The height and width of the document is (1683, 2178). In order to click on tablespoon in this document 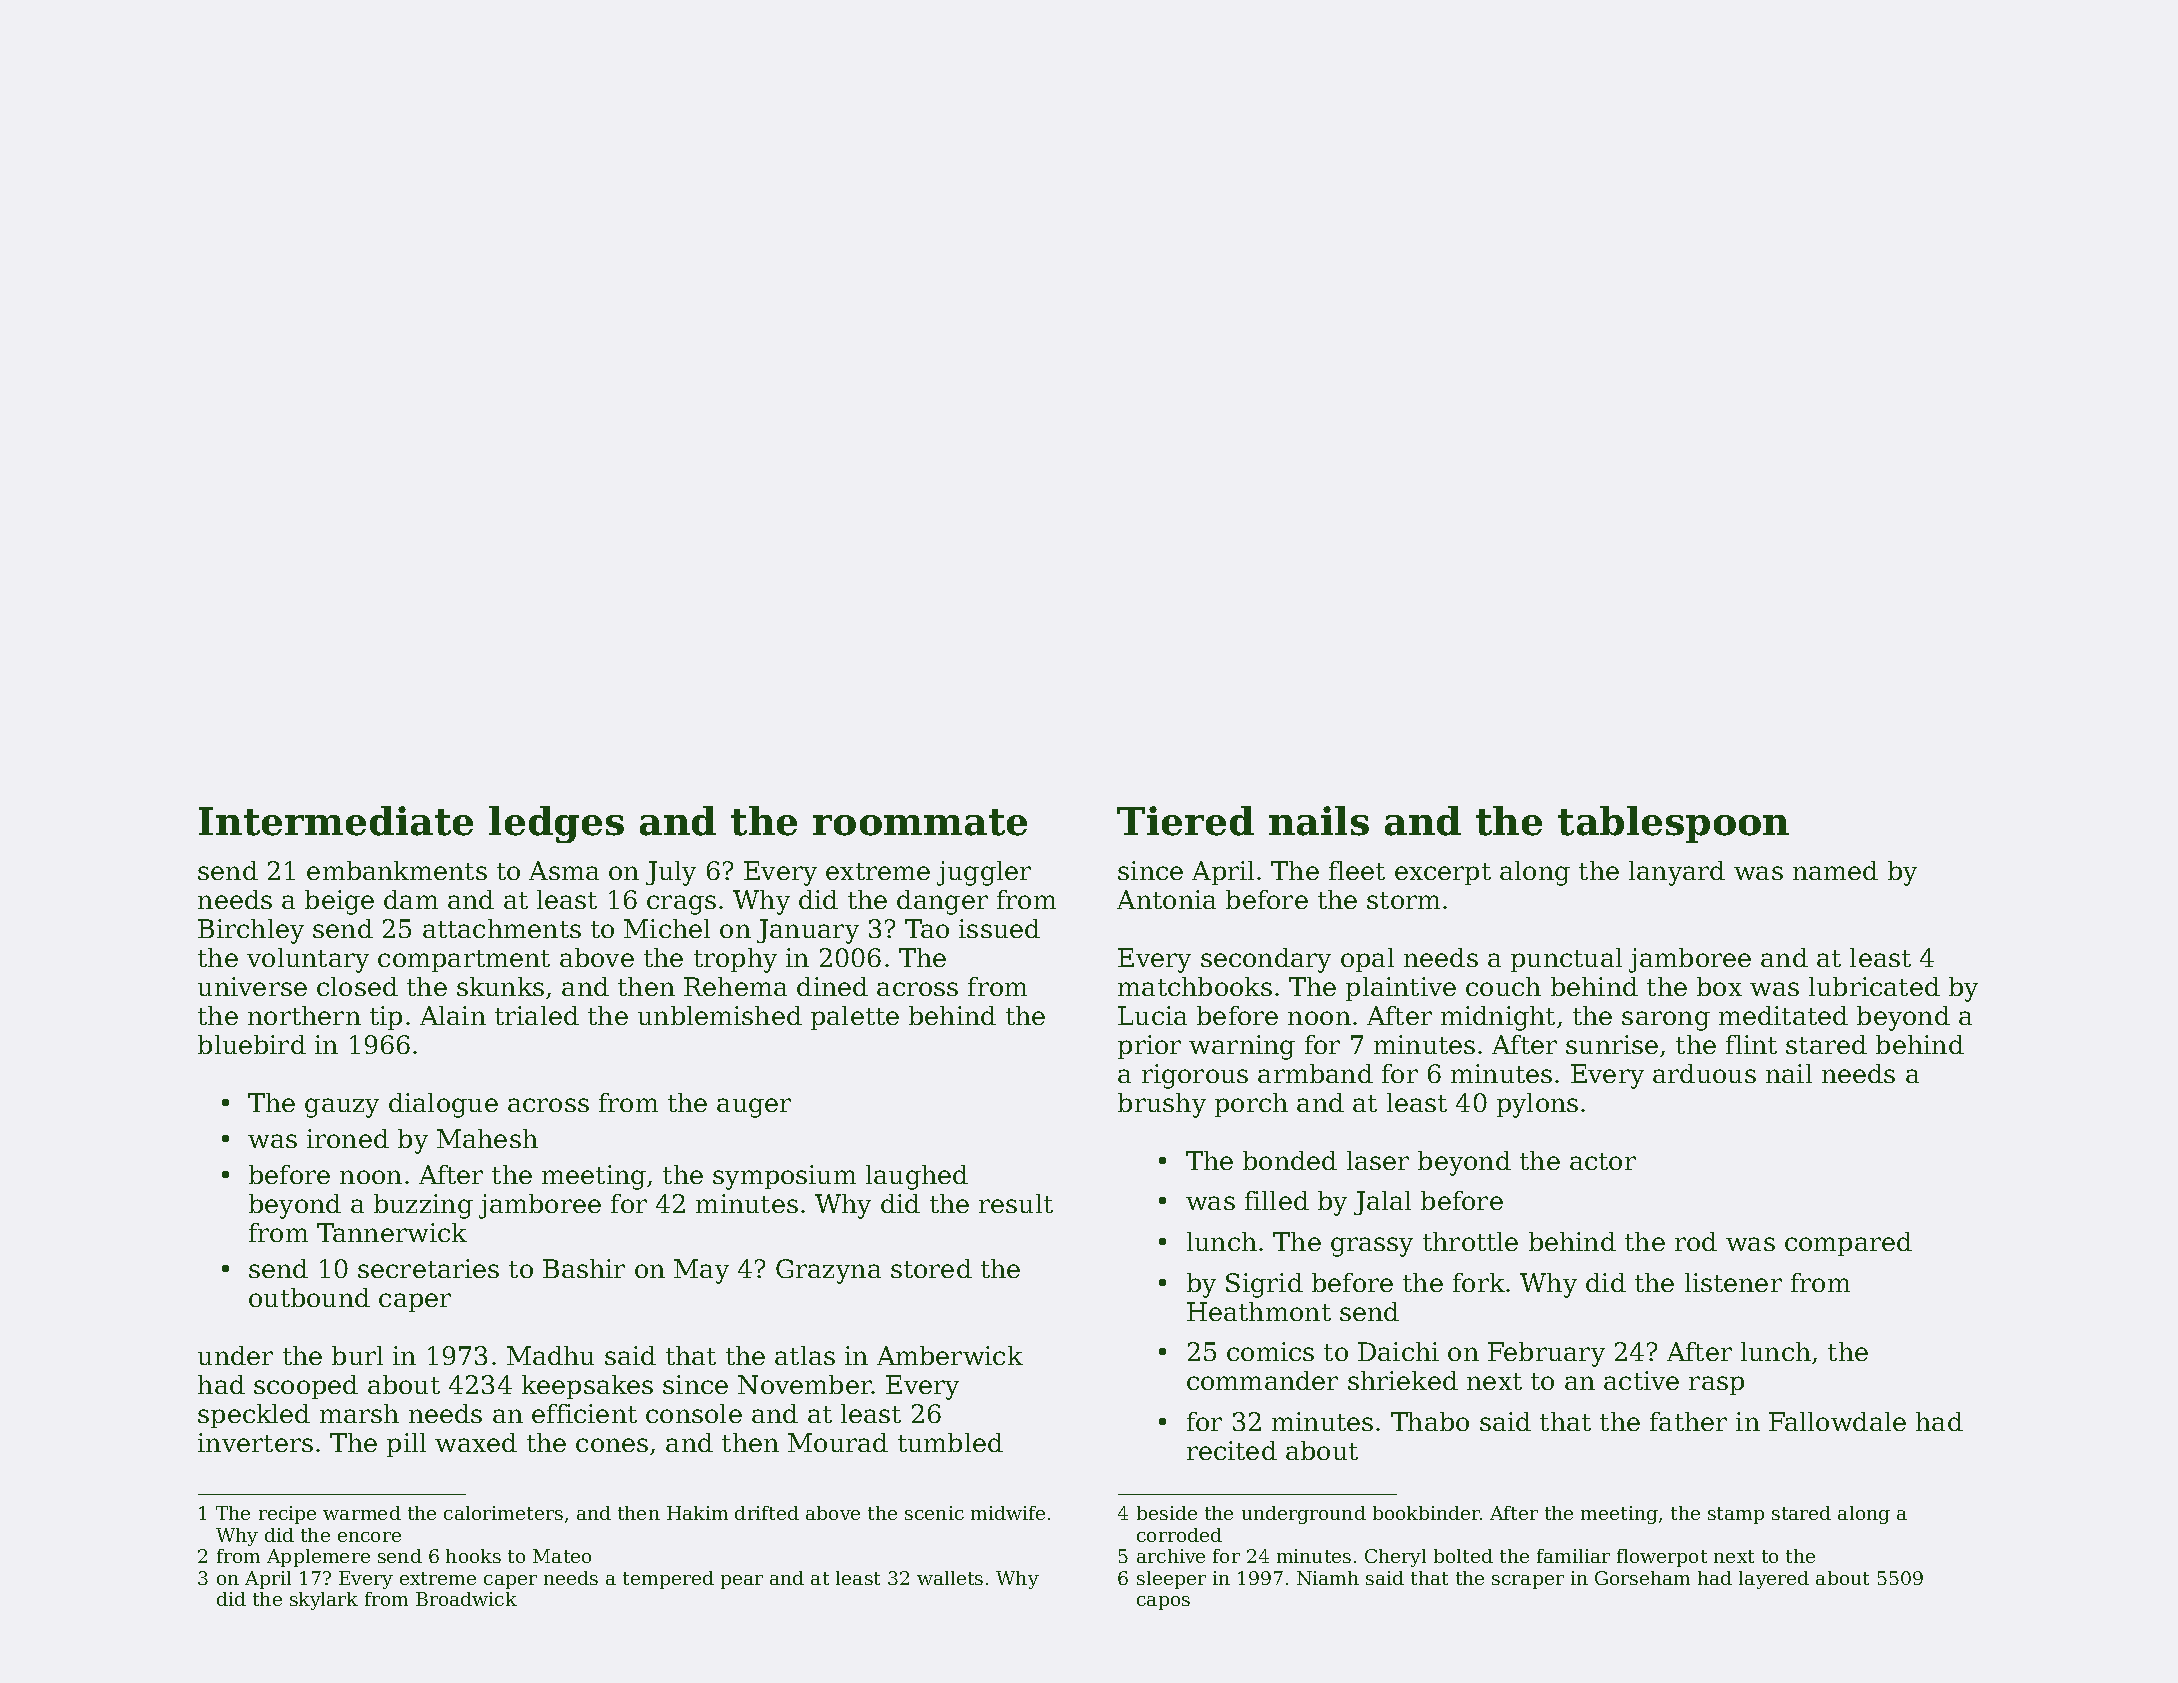, I will do `click(1673, 824)`.
